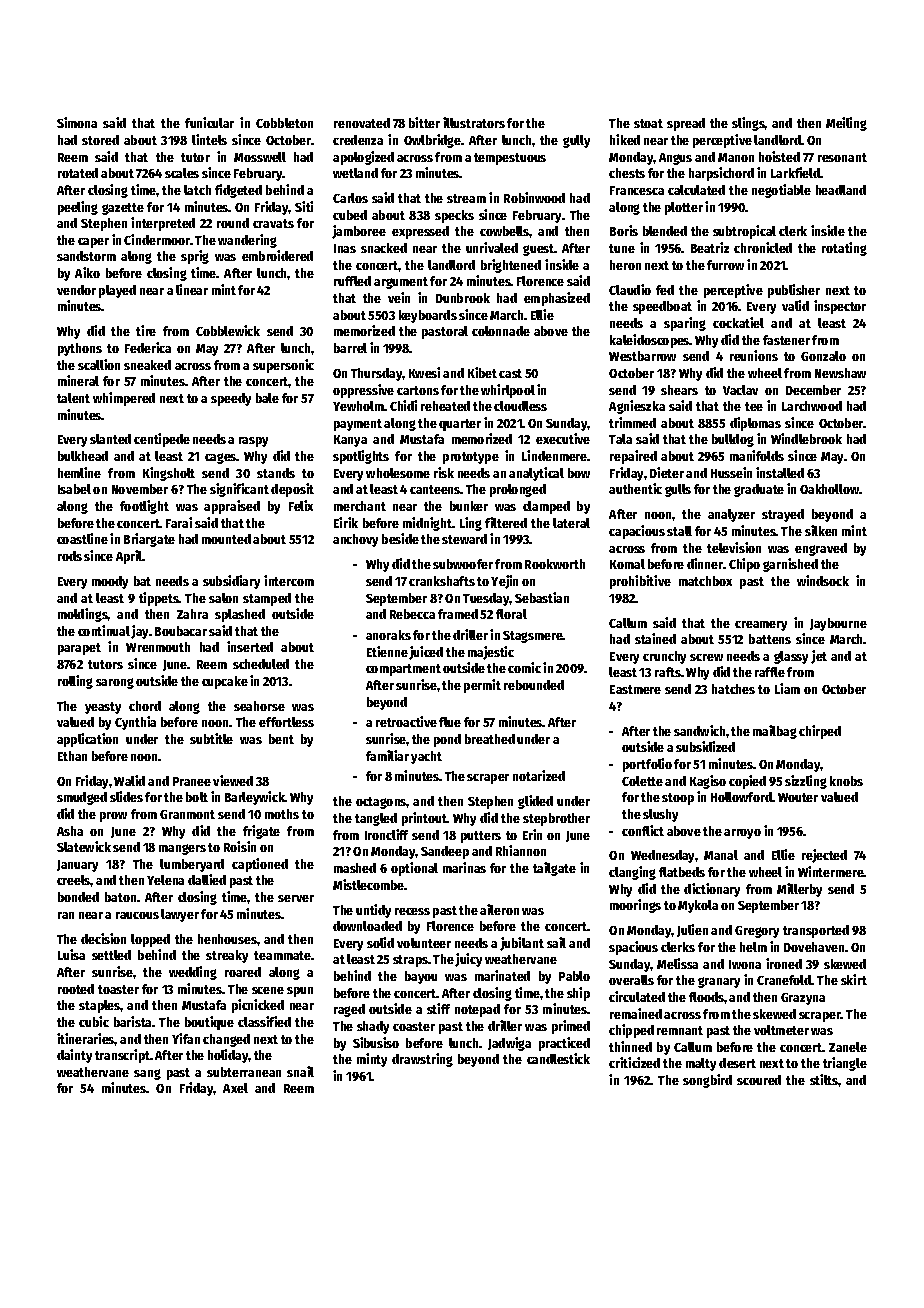 Image resolution: width=924 pixels, height=1308 pixels. What do you see at coordinates (501, 331) in the screenshot?
I see `colonnade` at bounding box center [501, 331].
